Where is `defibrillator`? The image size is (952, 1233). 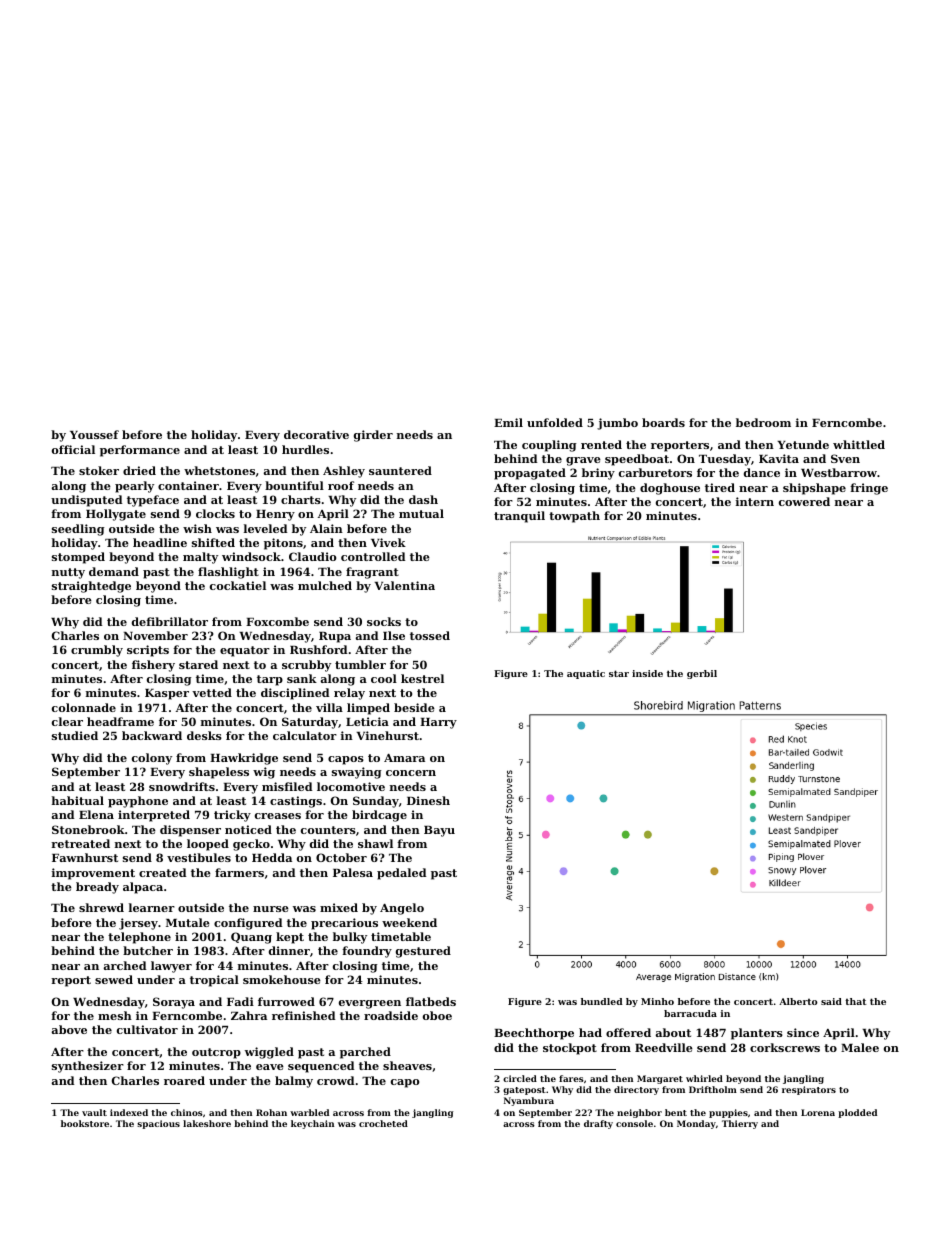 defibrillator is located at coordinates (170, 621).
